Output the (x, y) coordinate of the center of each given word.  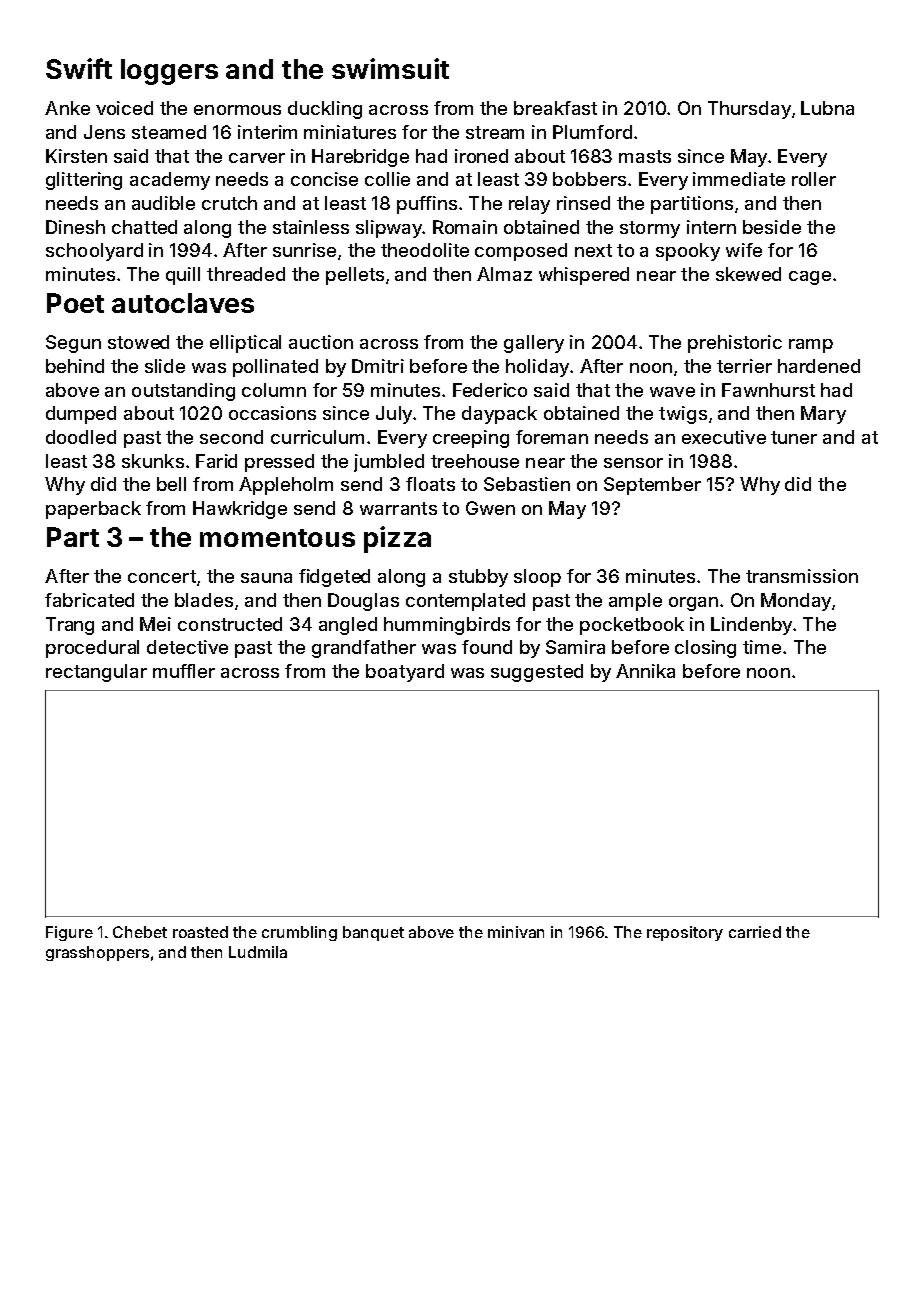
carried (755, 932)
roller (814, 179)
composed (521, 252)
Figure (69, 933)
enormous (237, 110)
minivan (516, 932)
